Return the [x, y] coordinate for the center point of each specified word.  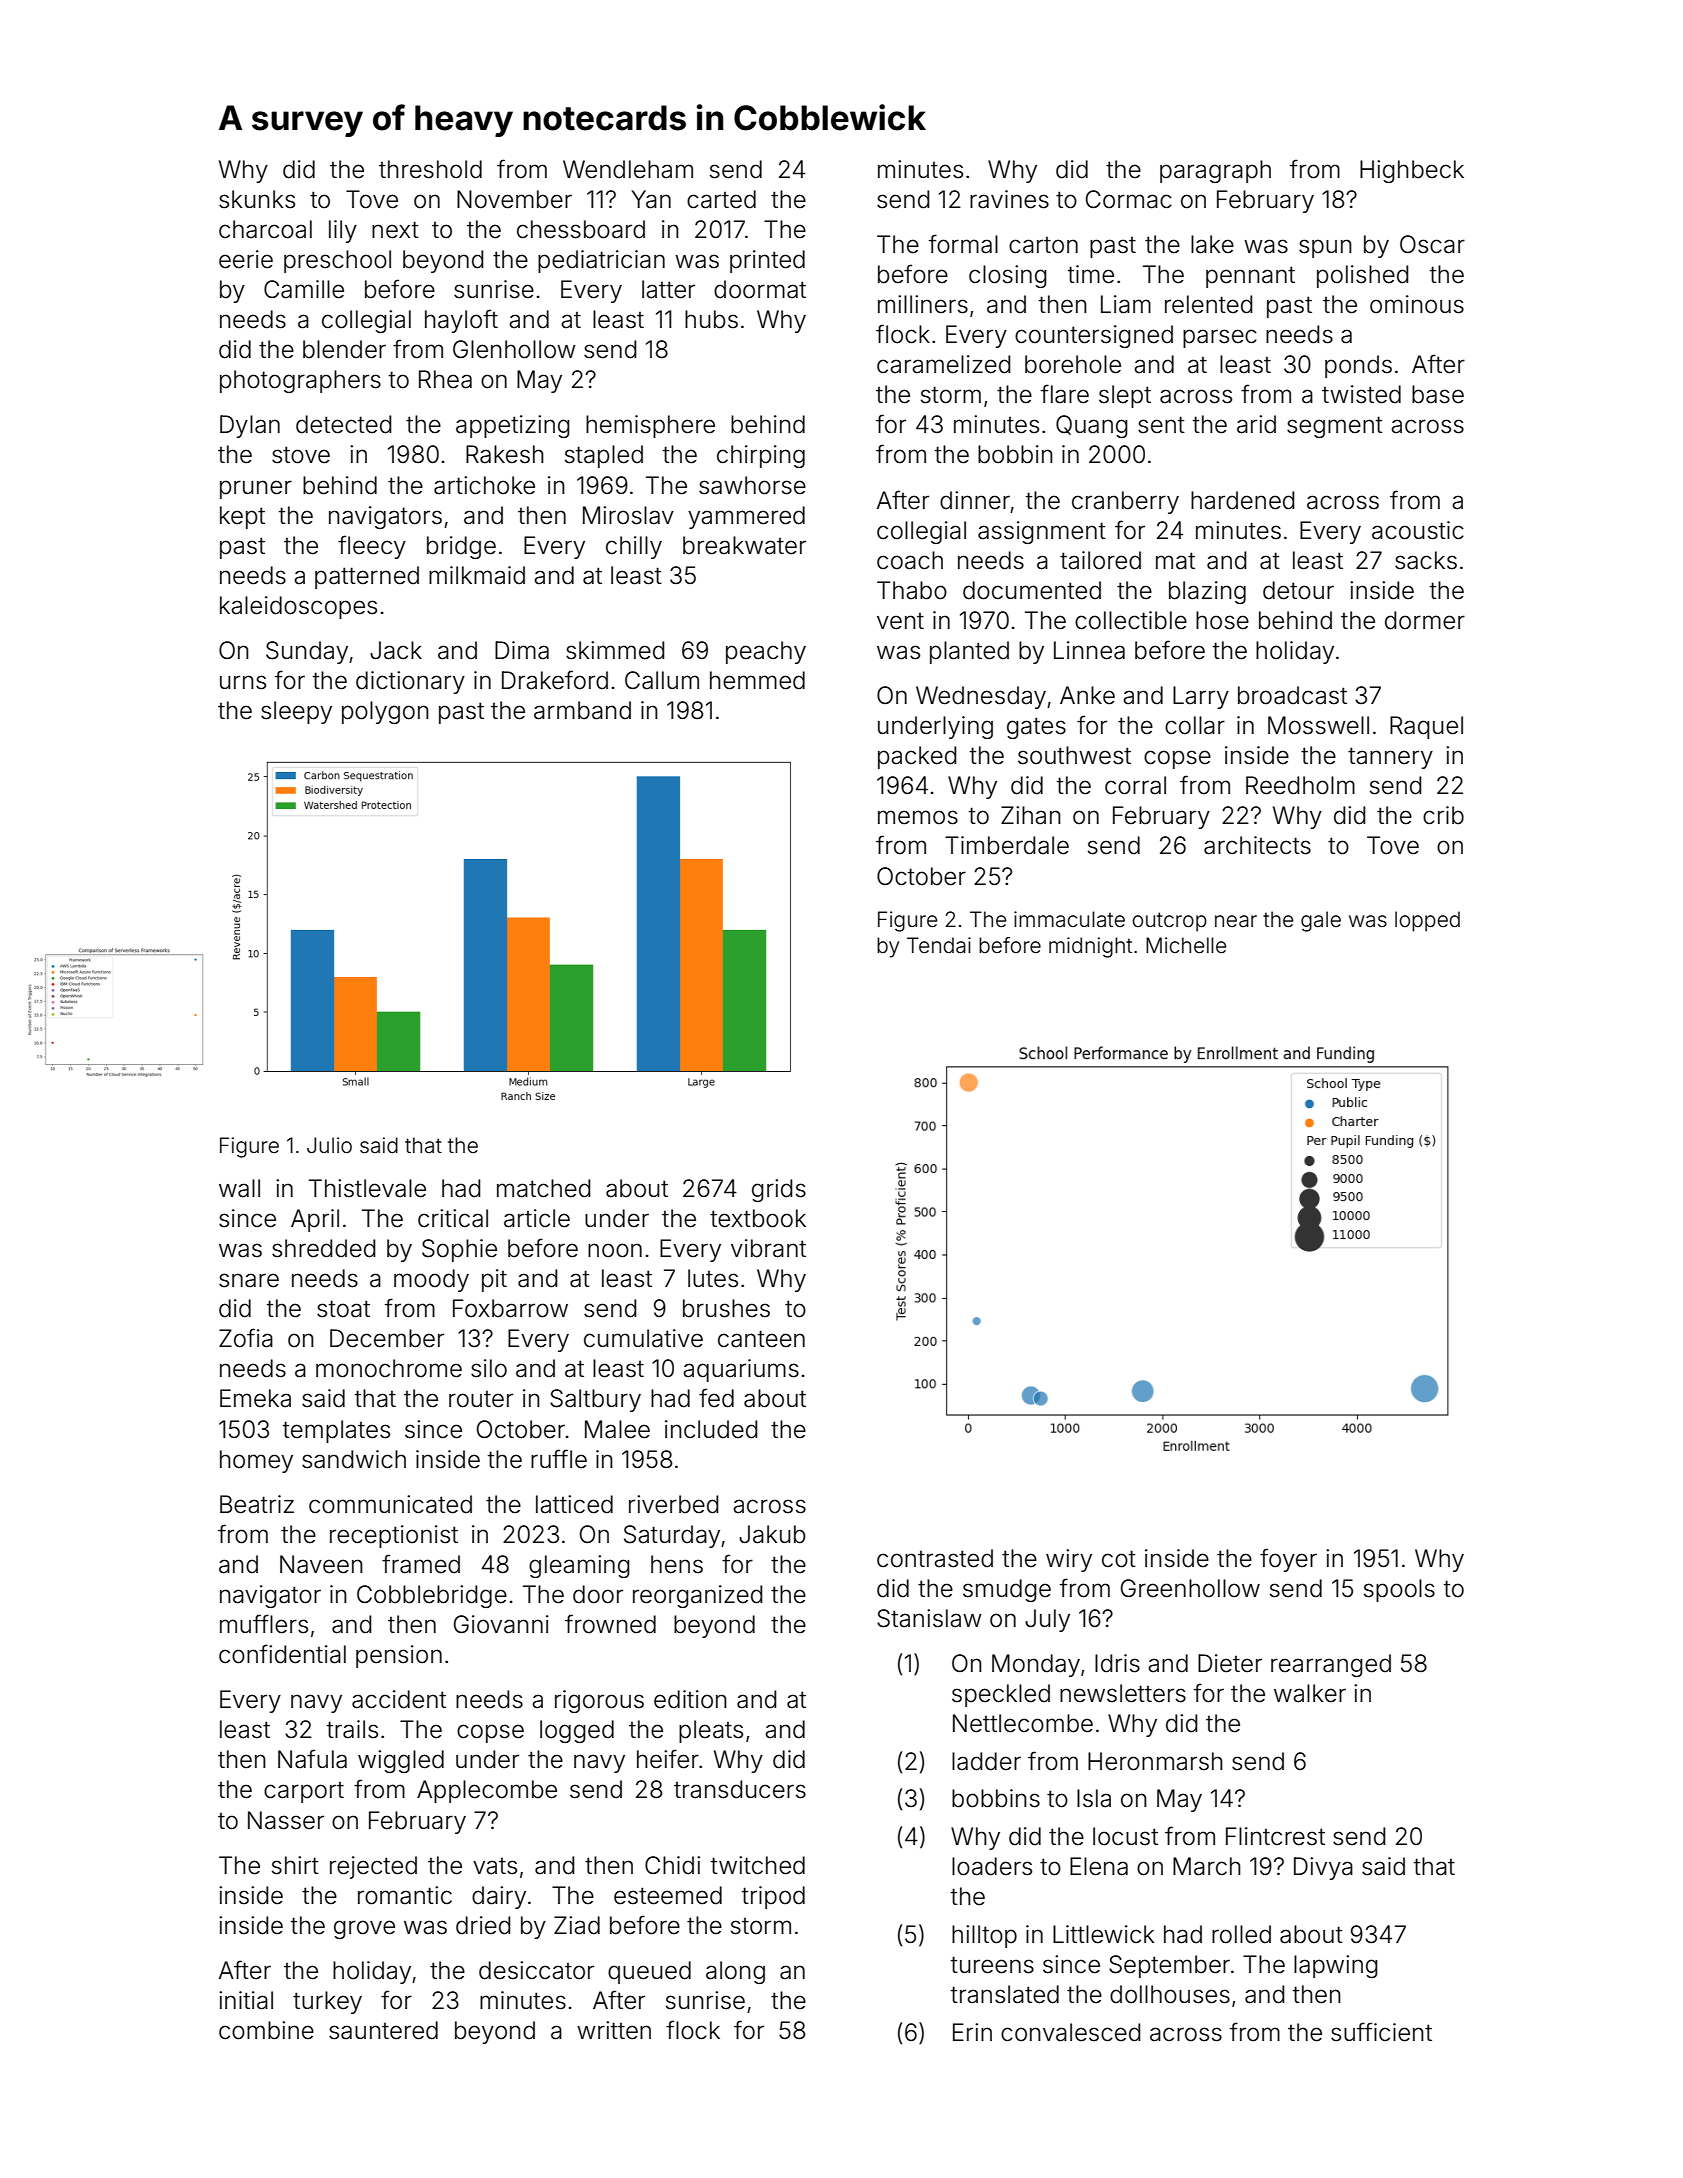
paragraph [1215, 171]
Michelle [1186, 945]
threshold [430, 169]
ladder [986, 1761]
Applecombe [487, 1791]
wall [239, 1188]
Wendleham [628, 169]
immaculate [1069, 919]
